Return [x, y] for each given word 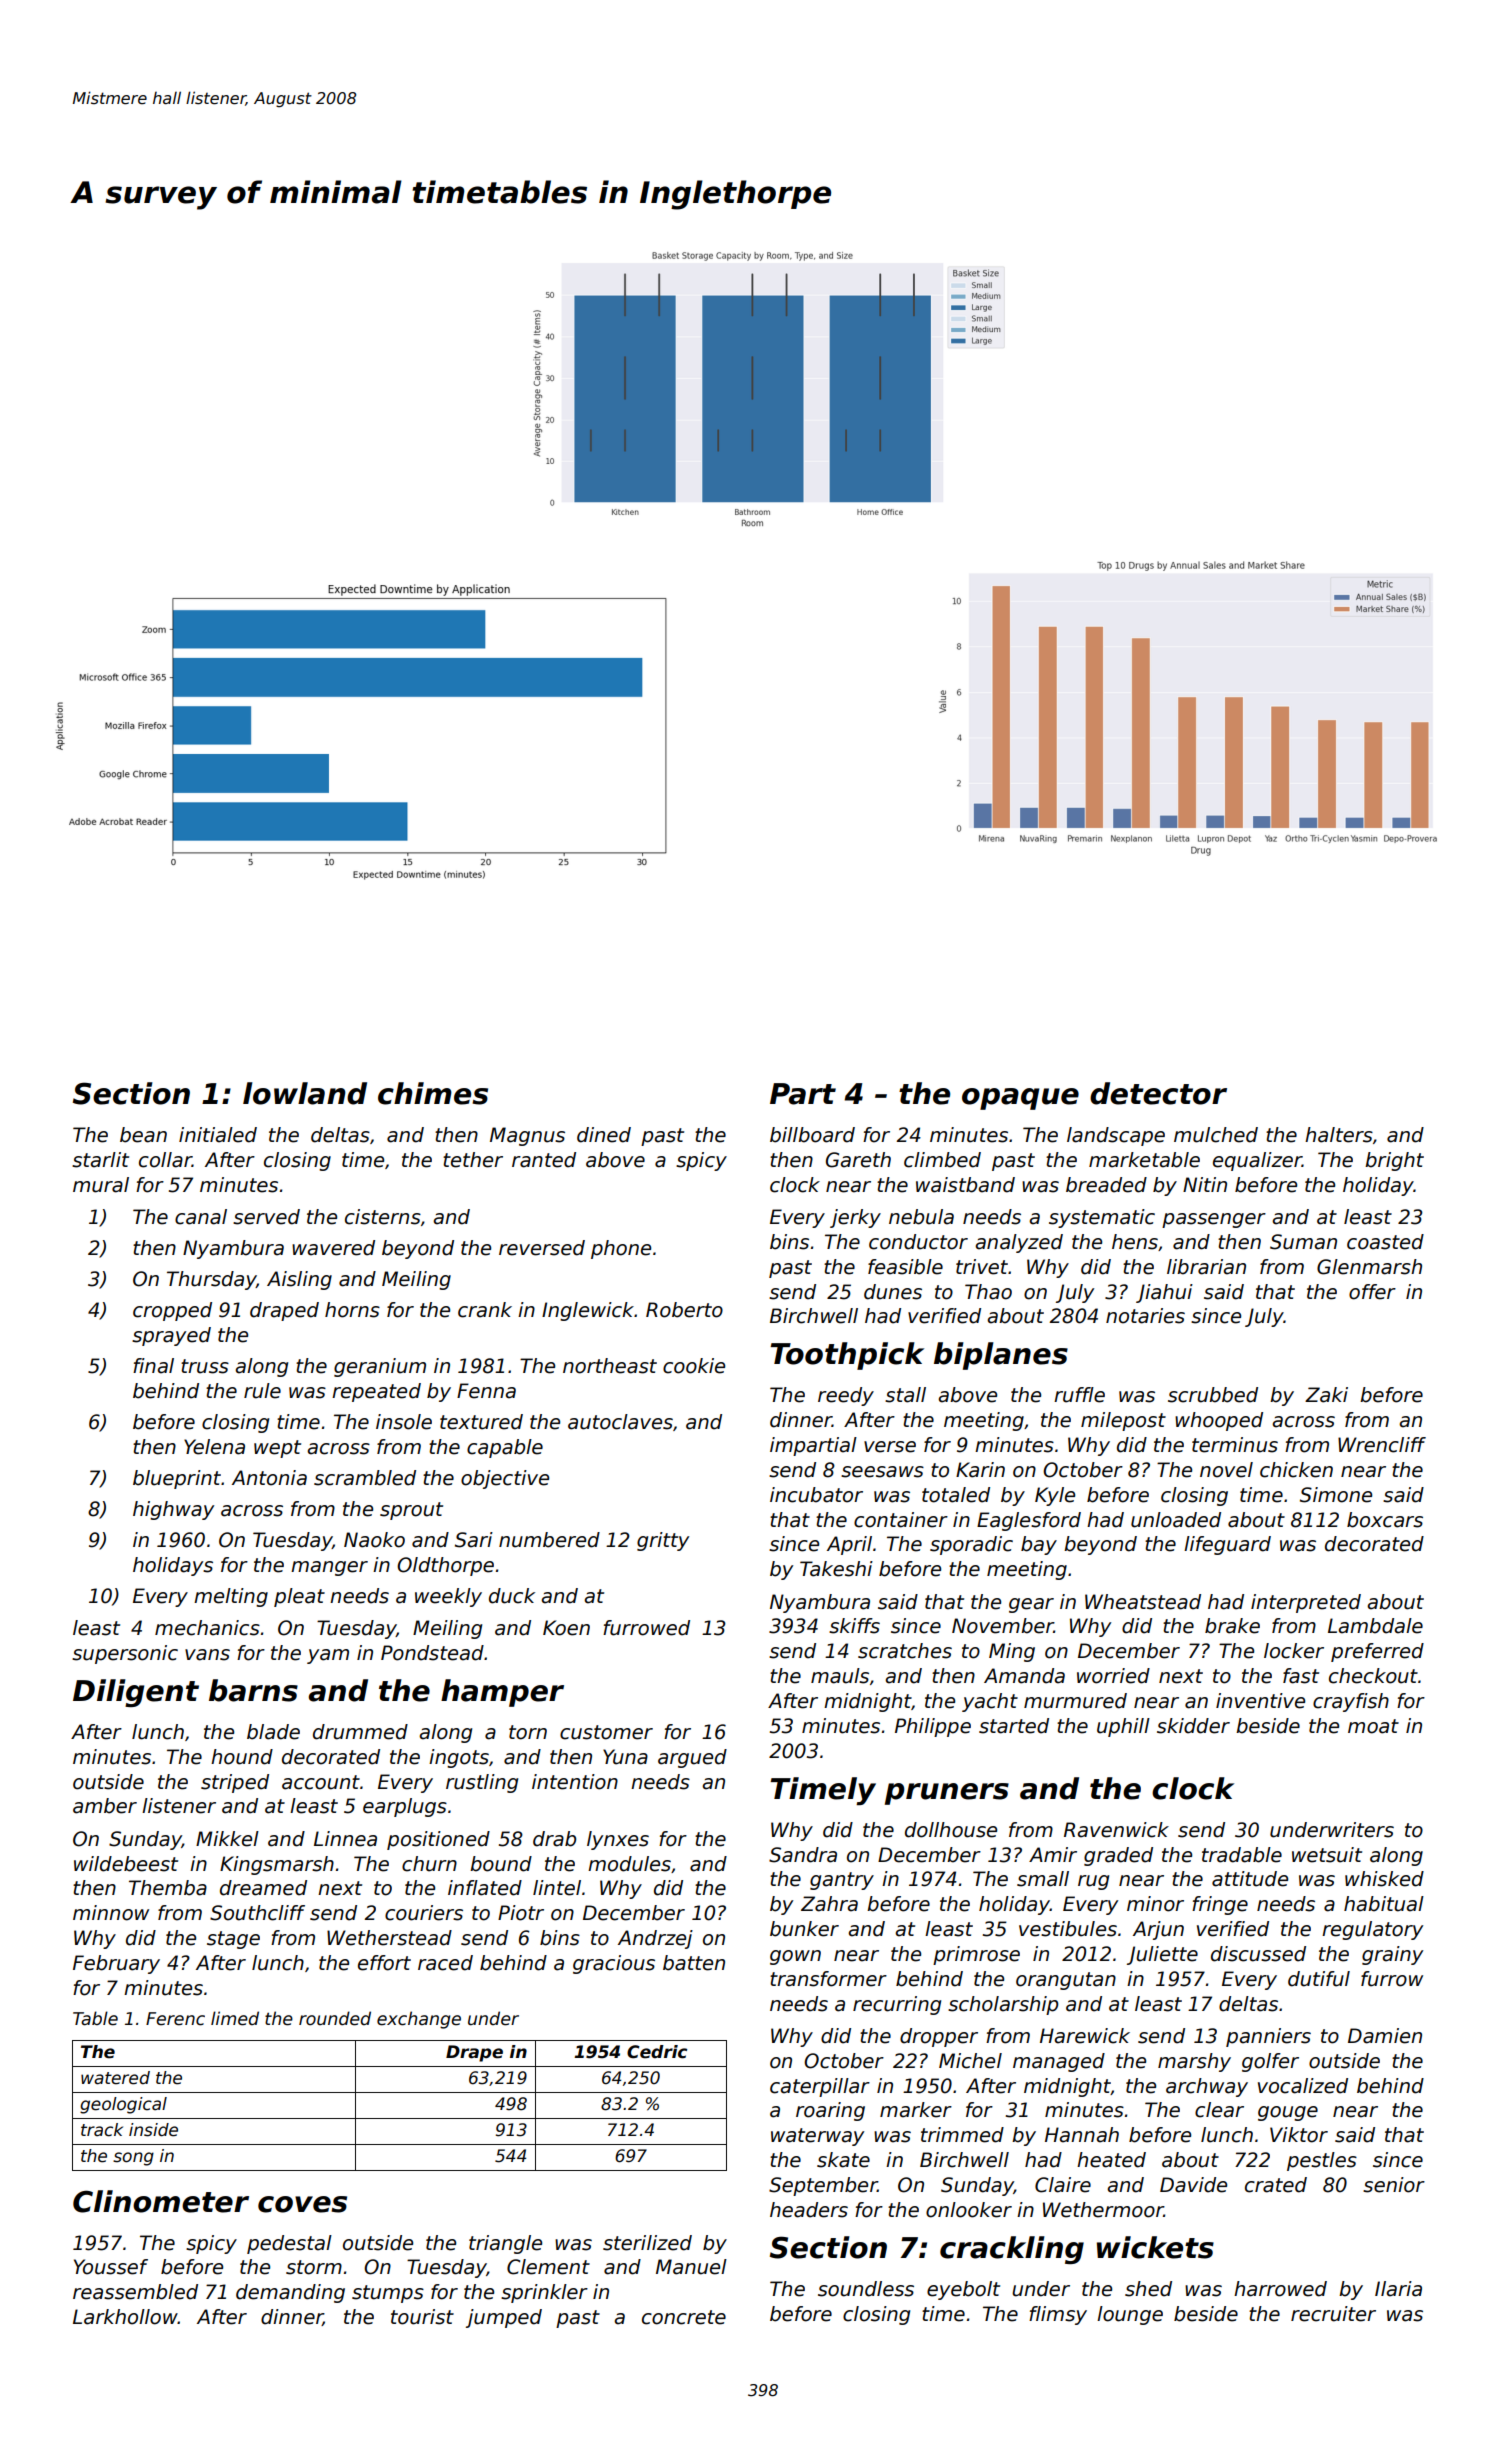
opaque [1020, 1099]
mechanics [207, 1628]
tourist [422, 2317]
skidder [1193, 1726]
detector [1158, 1093]
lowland [305, 1093]
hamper [502, 1693]
